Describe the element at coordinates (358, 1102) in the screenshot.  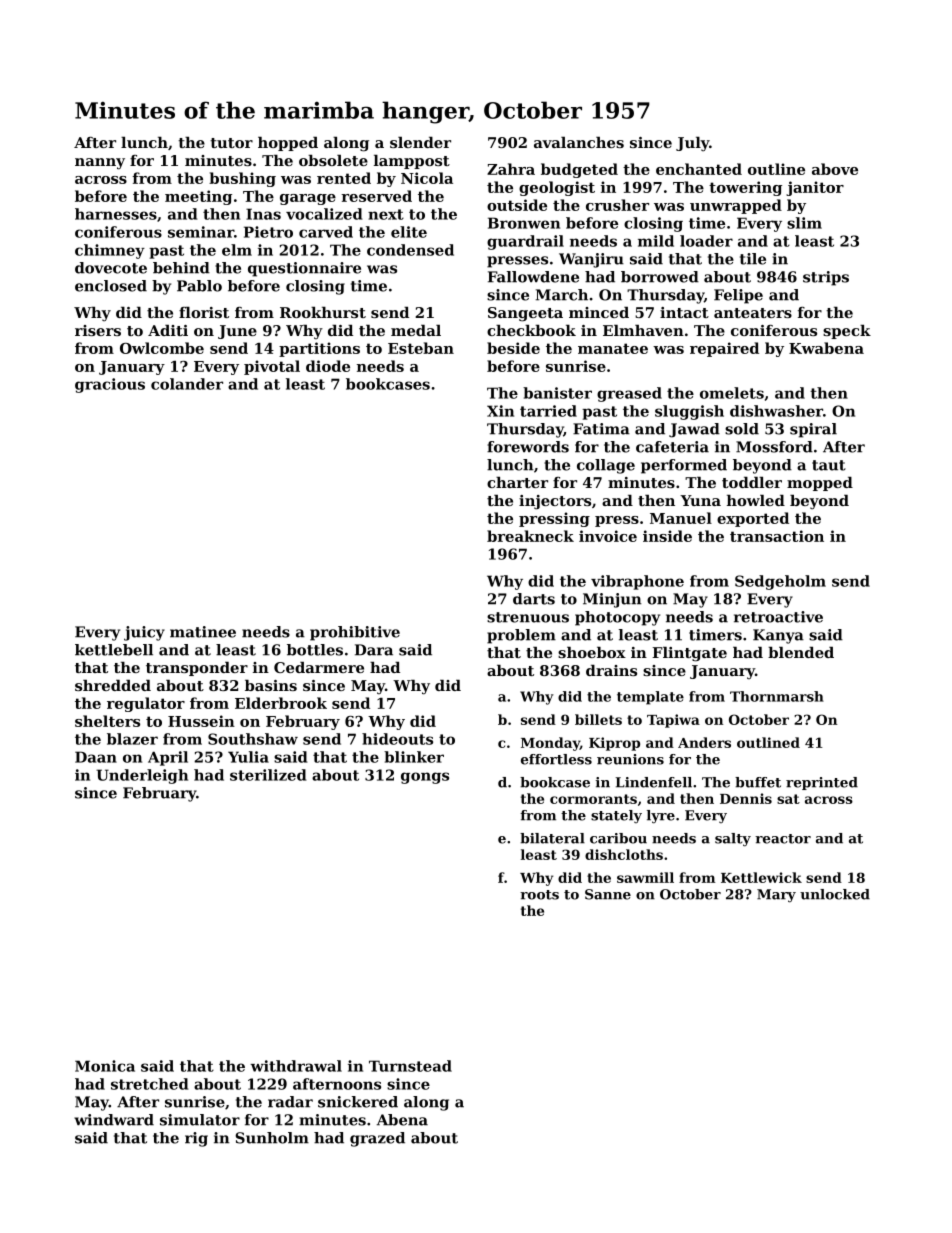
I see `snickered` at that location.
